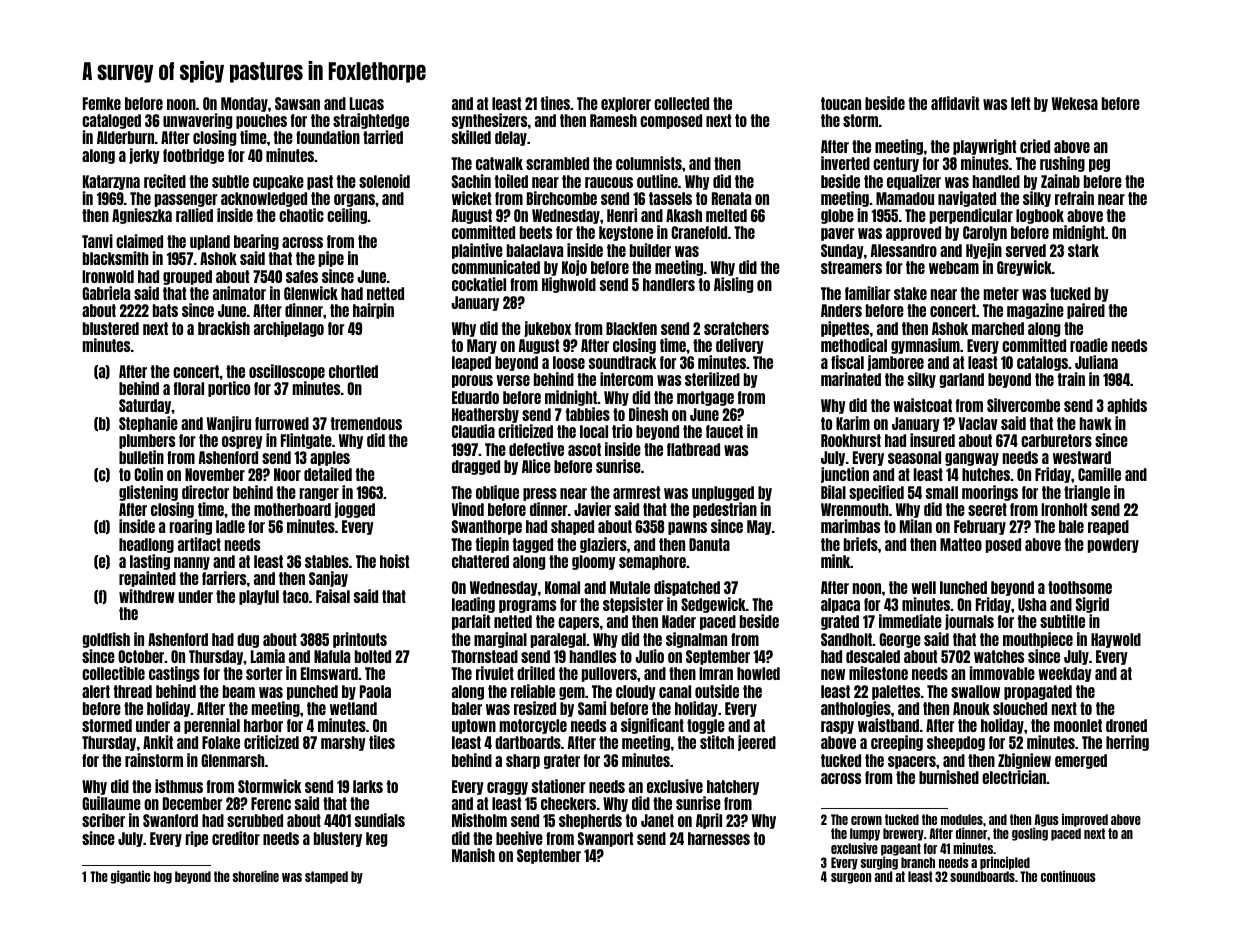 This screenshot has height=952, width=1233. I want to click on Haywold, so click(1116, 640).
